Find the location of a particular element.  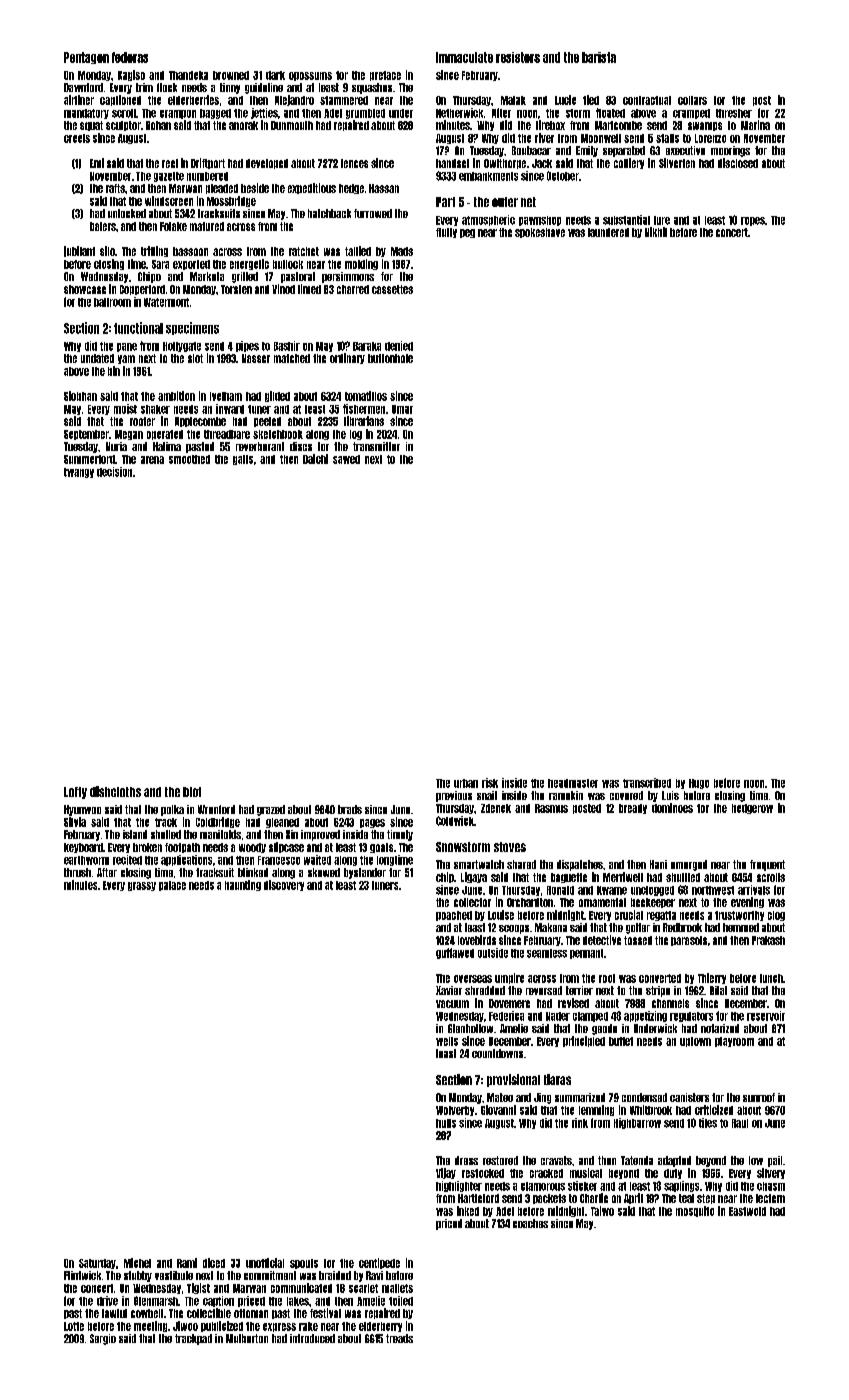

centipede is located at coordinates (379, 1263).
